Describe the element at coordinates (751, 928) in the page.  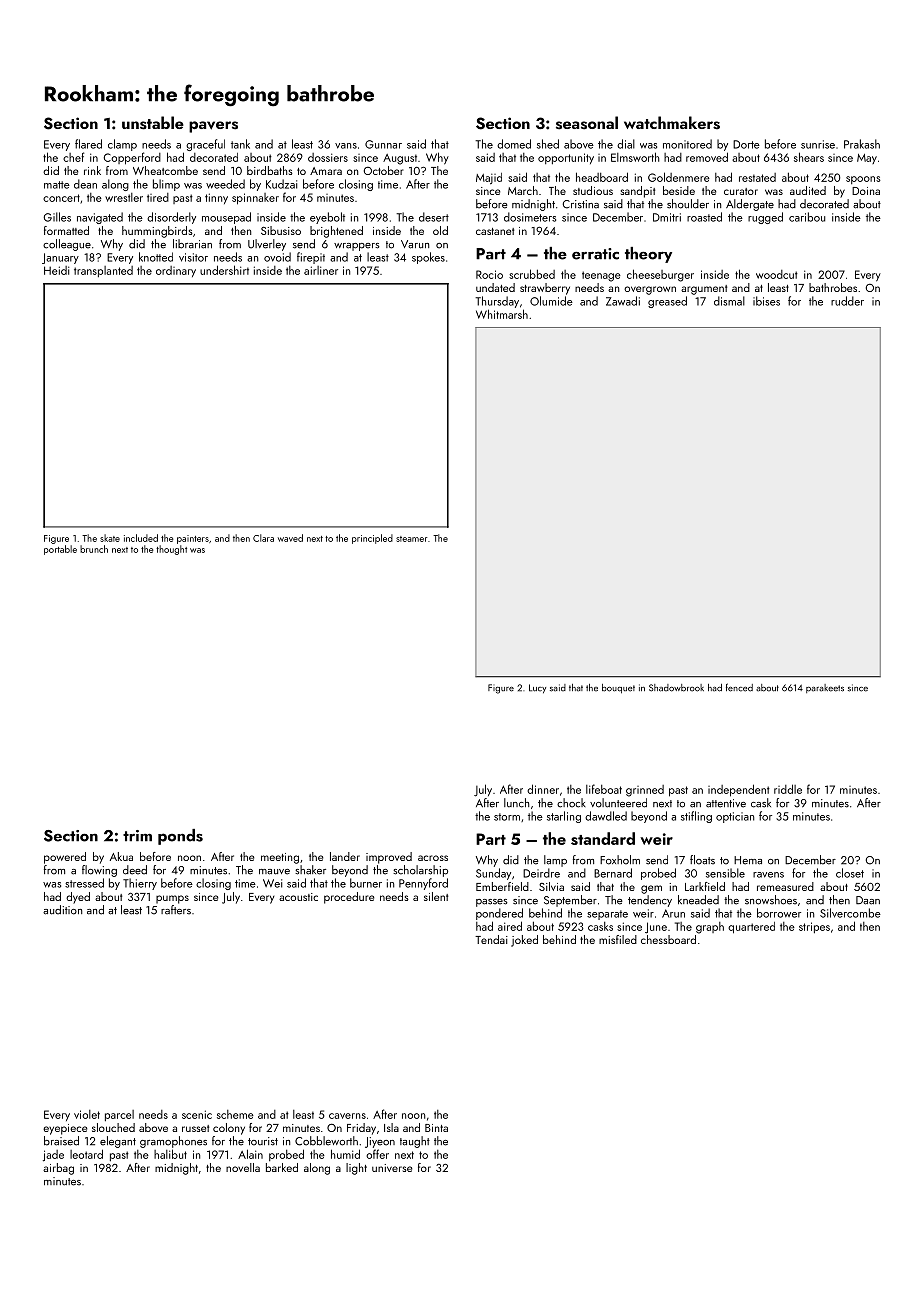
I see `quartered` at that location.
